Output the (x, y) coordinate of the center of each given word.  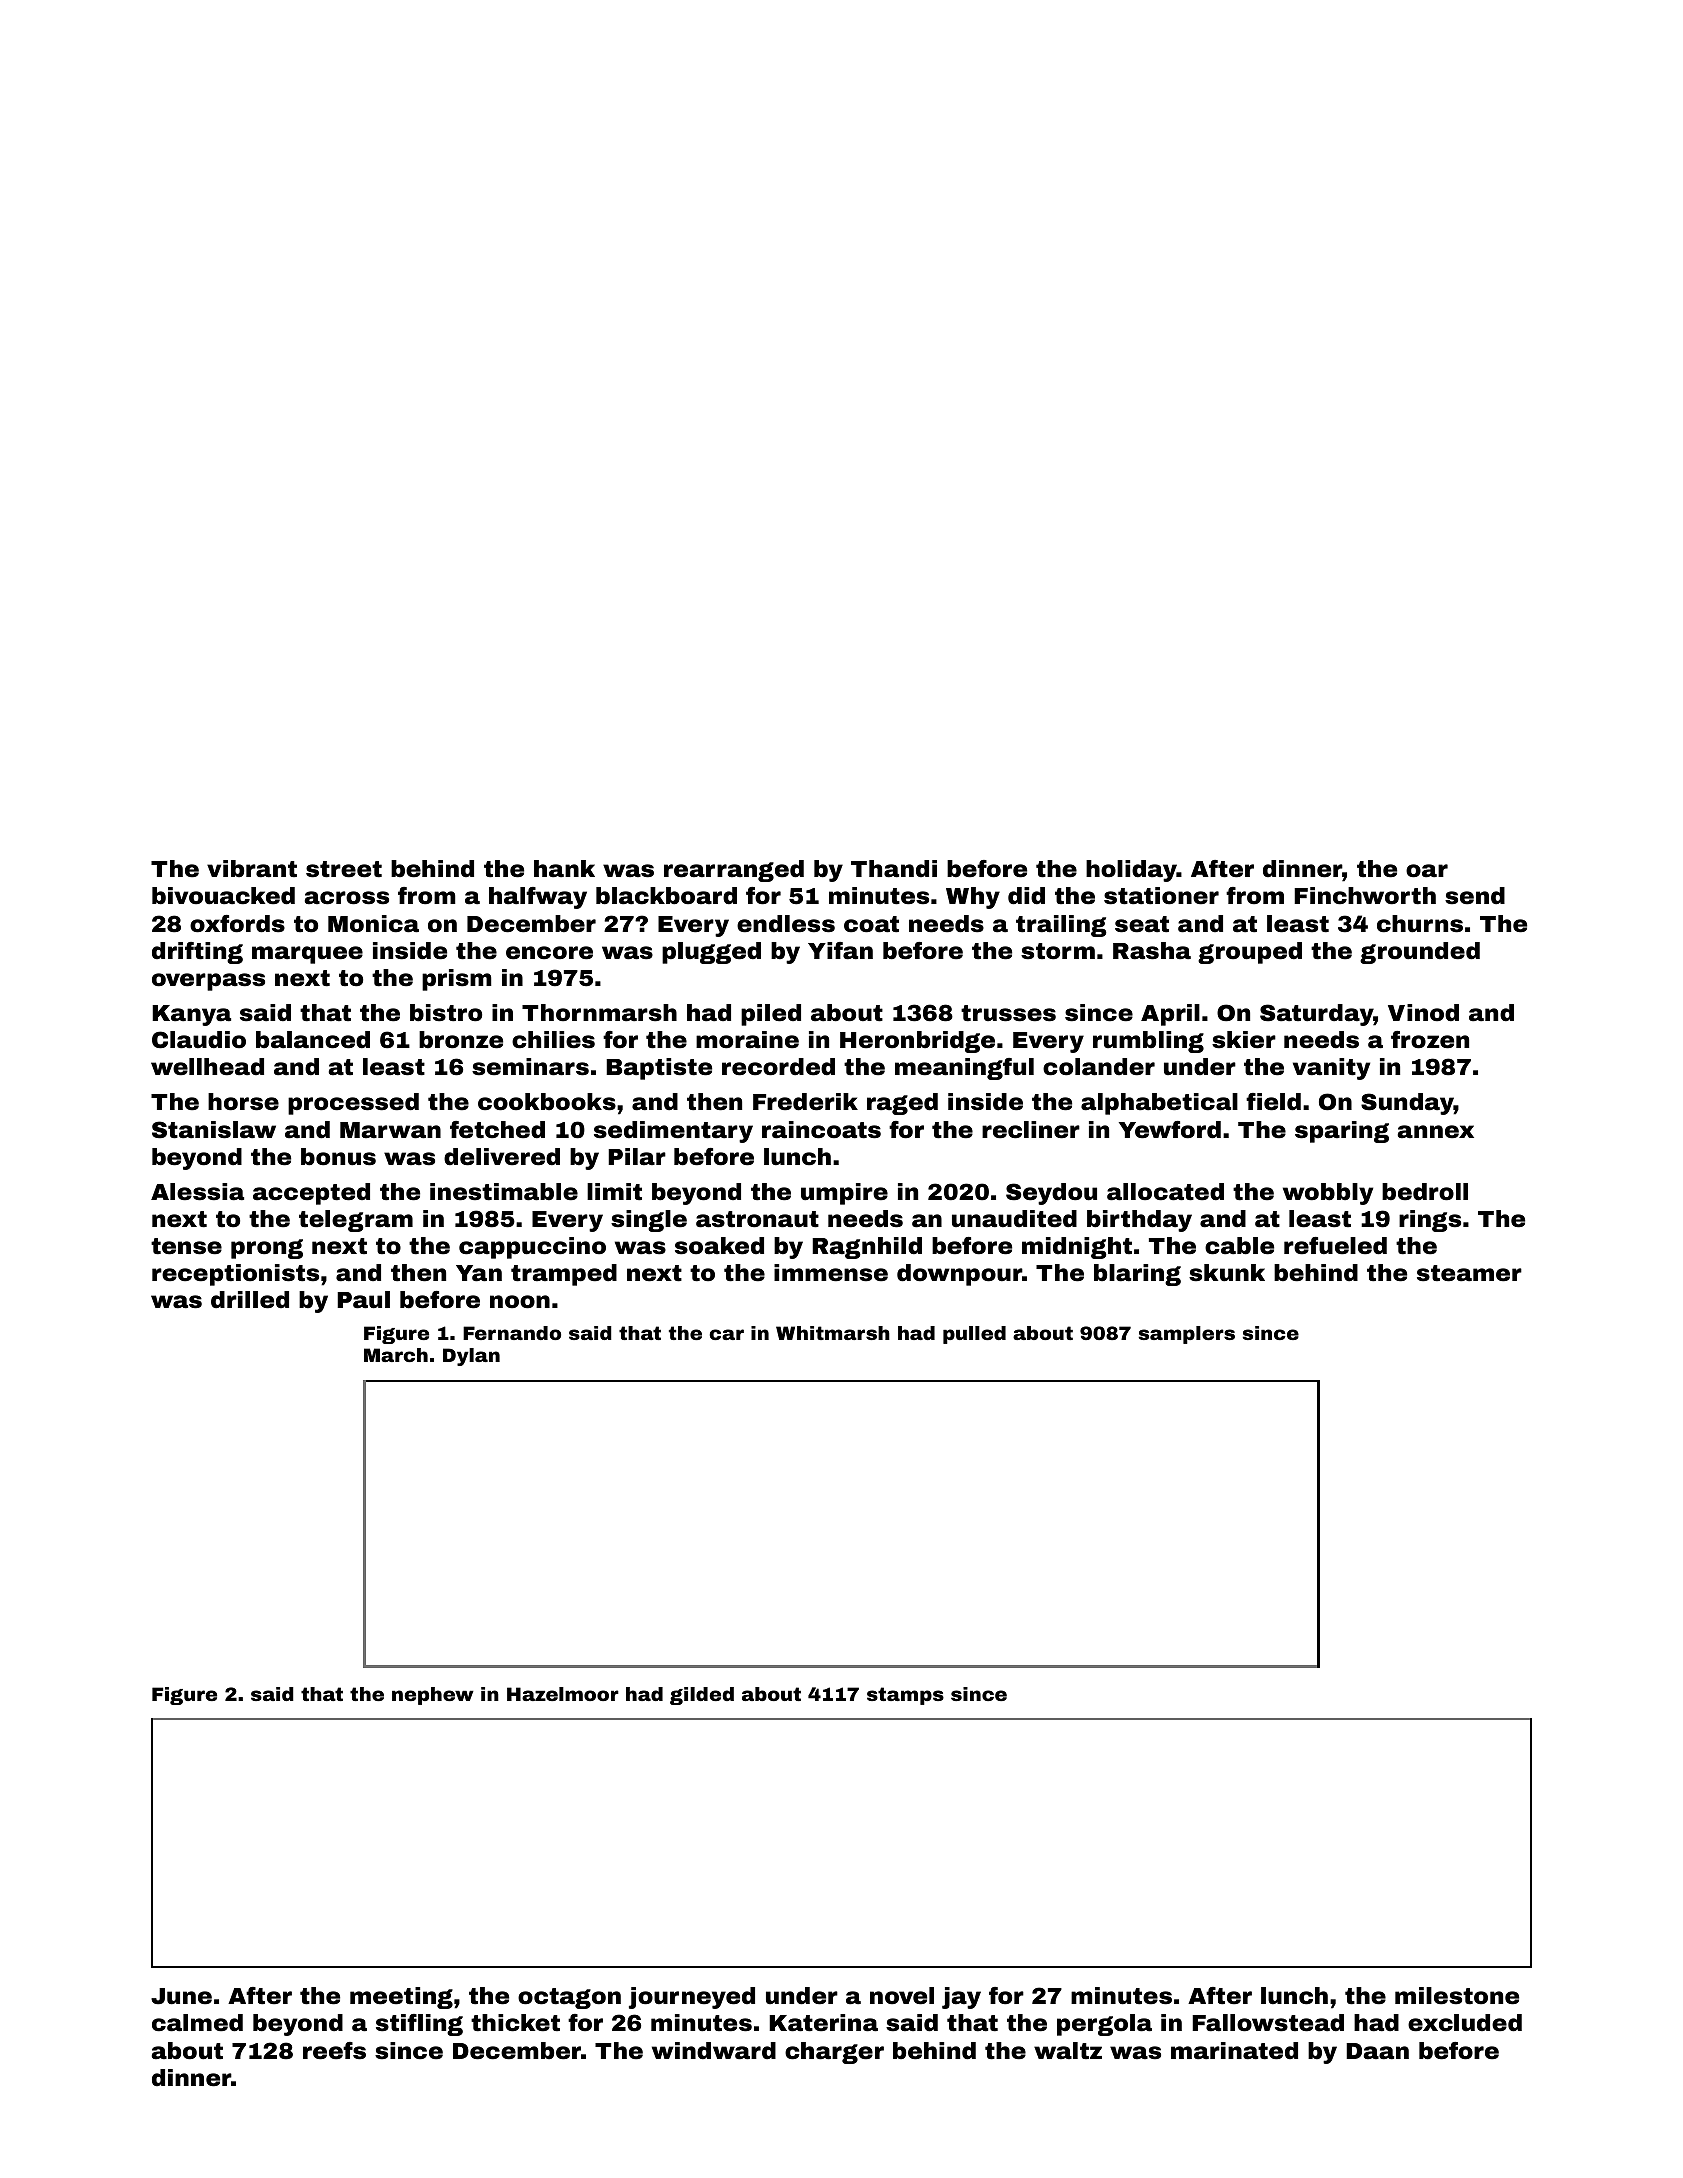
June (181, 1996)
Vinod (1423, 1013)
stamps (905, 1696)
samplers (1187, 1335)
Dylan (471, 1357)
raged (902, 1104)
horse (243, 1102)
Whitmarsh (833, 1333)
